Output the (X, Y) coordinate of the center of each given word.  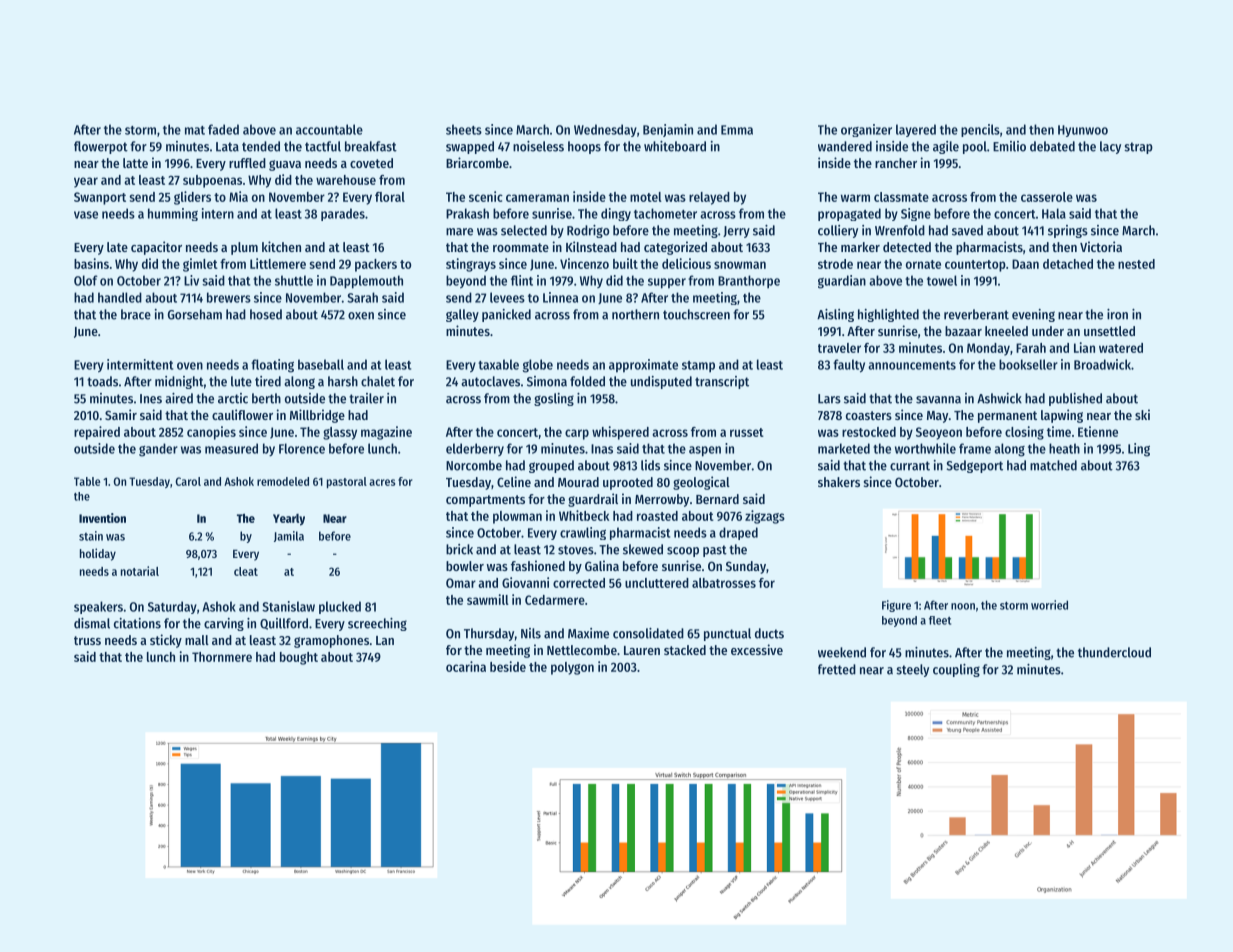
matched (1053, 465)
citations (137, 623)
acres (382, 482)
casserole (1047, 197)
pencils (980, 130)
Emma (737, 130)
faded (223, 129)
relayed (709, 198)
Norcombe (474, 465)
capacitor (156, 248)
